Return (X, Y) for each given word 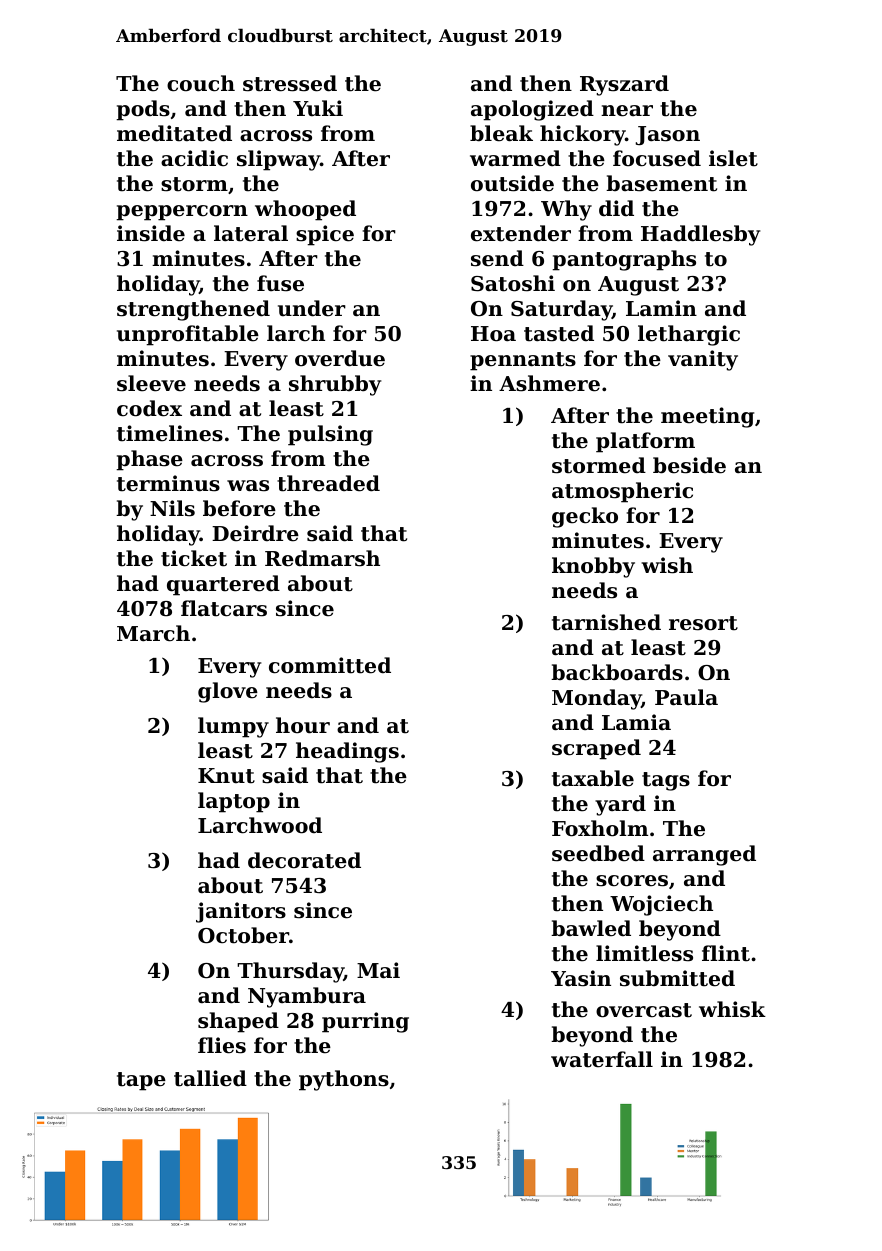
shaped (238, 1022)
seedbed (598, 853)
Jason (667, 135)
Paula (686, 697)
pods (143, 110)
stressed (290, 83)
